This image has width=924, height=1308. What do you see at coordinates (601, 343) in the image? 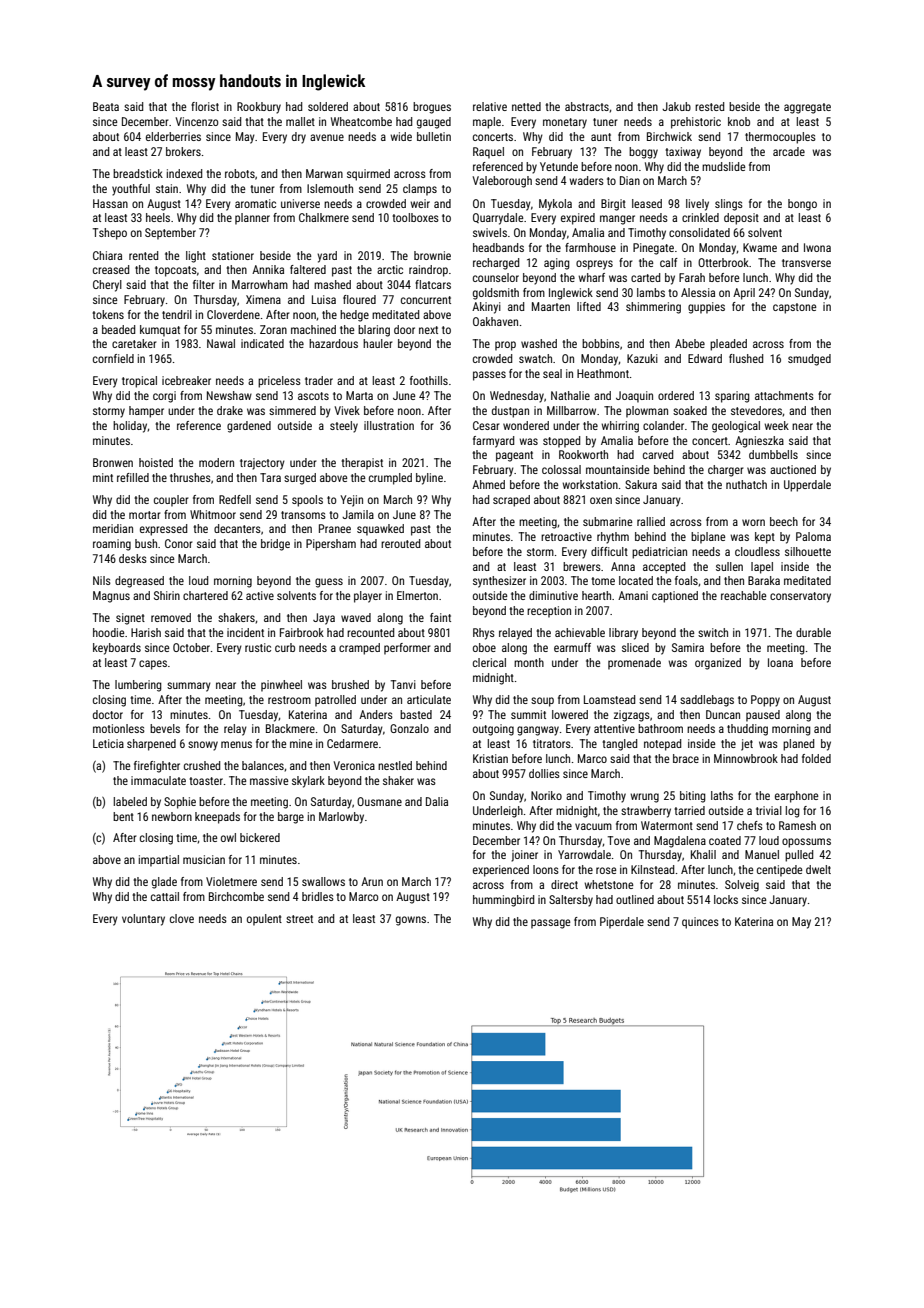
I see `bobbins` at bounding box center [601, 343].
